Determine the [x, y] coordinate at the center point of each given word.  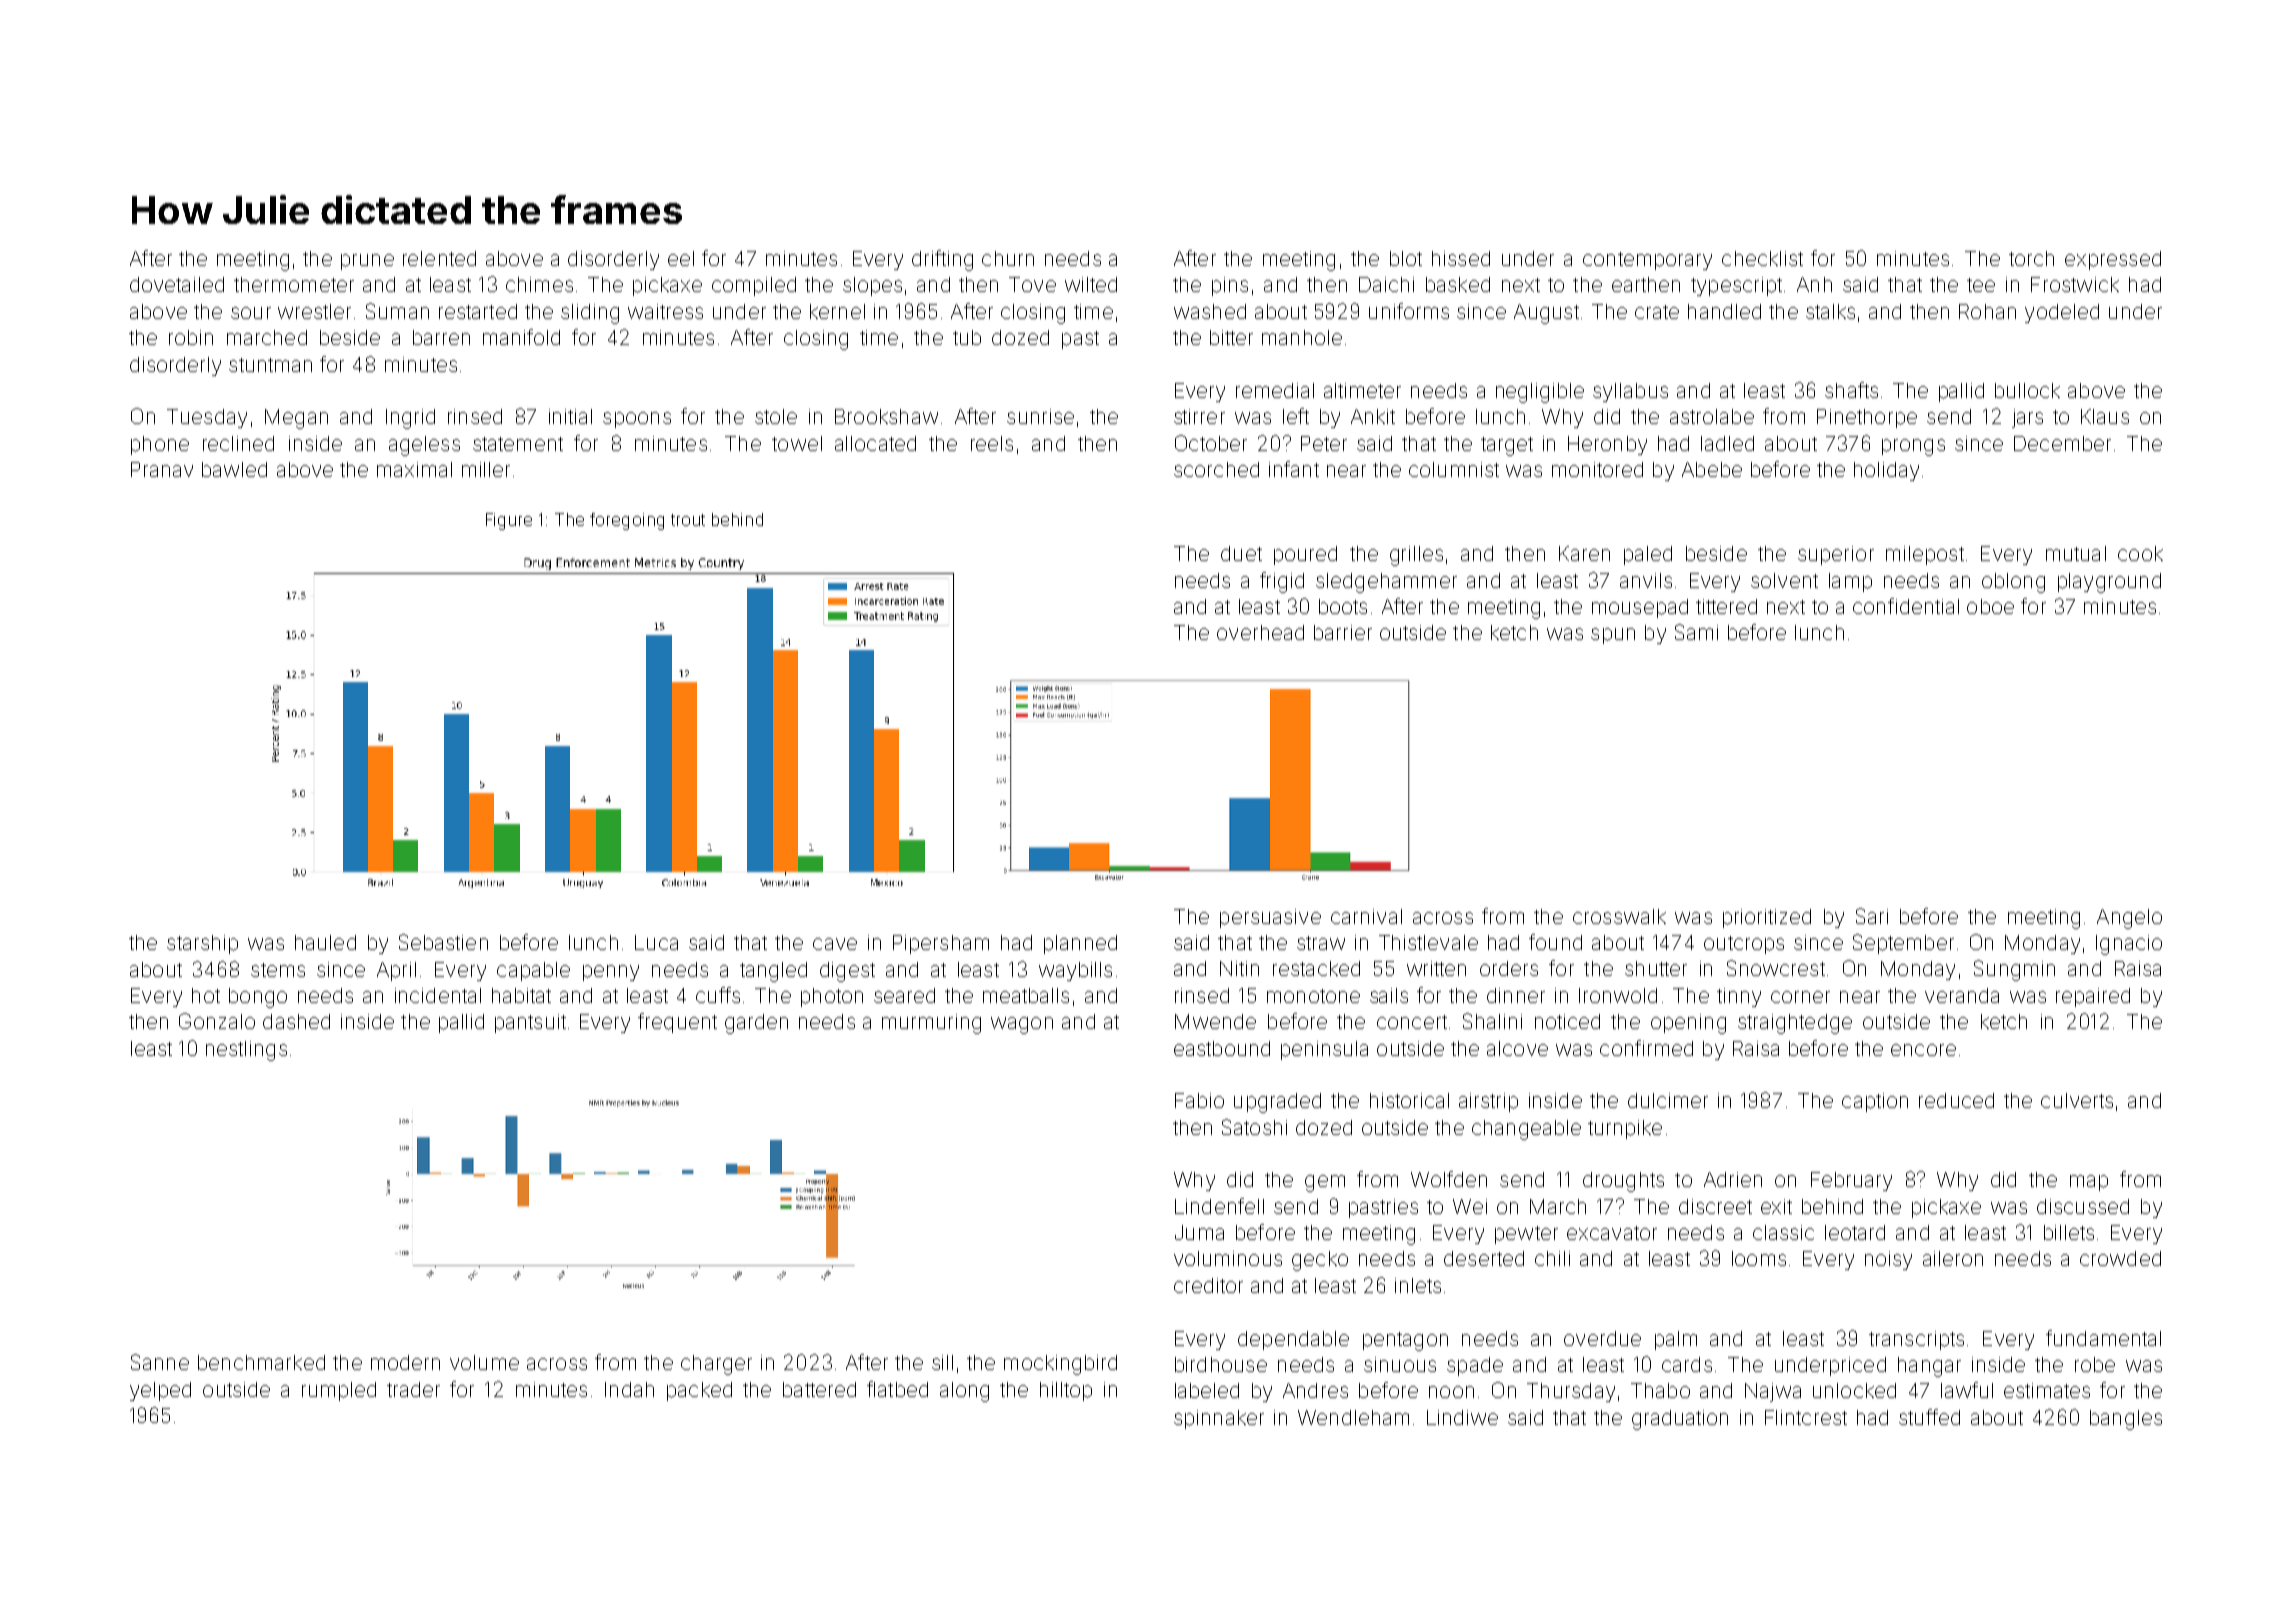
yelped [160, 1391]
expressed [2113, 260]
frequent [677, 1023]
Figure [509, 521]
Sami [1696, 632]
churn [1008, 258]
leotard [1855, 1232]
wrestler [314, 311]
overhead [1260, 632]
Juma [1199, 1232]
